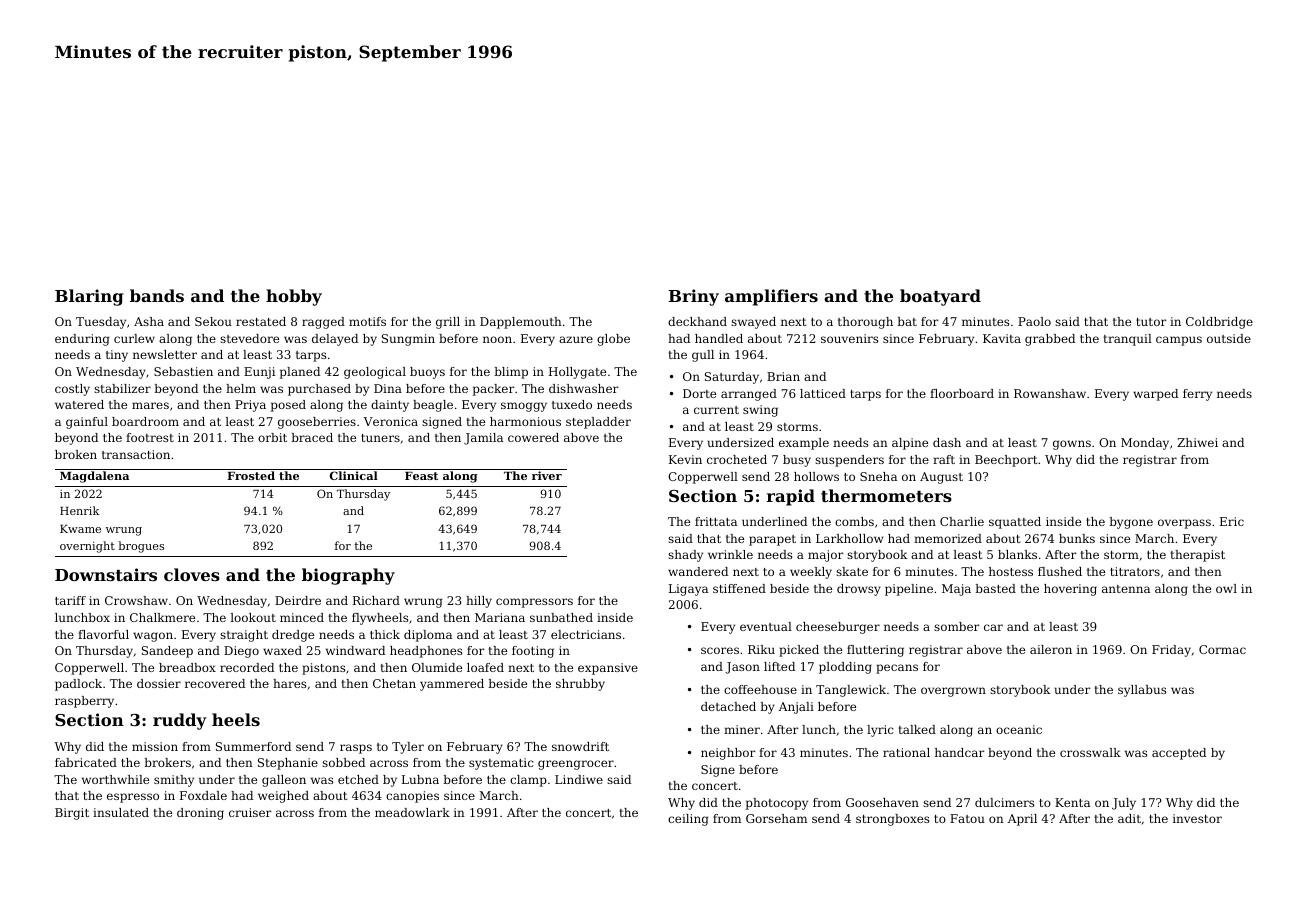 Image resolution: width=1308 pixels, height=924 pixels. Describe the element at coordinates (157, 295) in the image. I see `bands` at that location.
